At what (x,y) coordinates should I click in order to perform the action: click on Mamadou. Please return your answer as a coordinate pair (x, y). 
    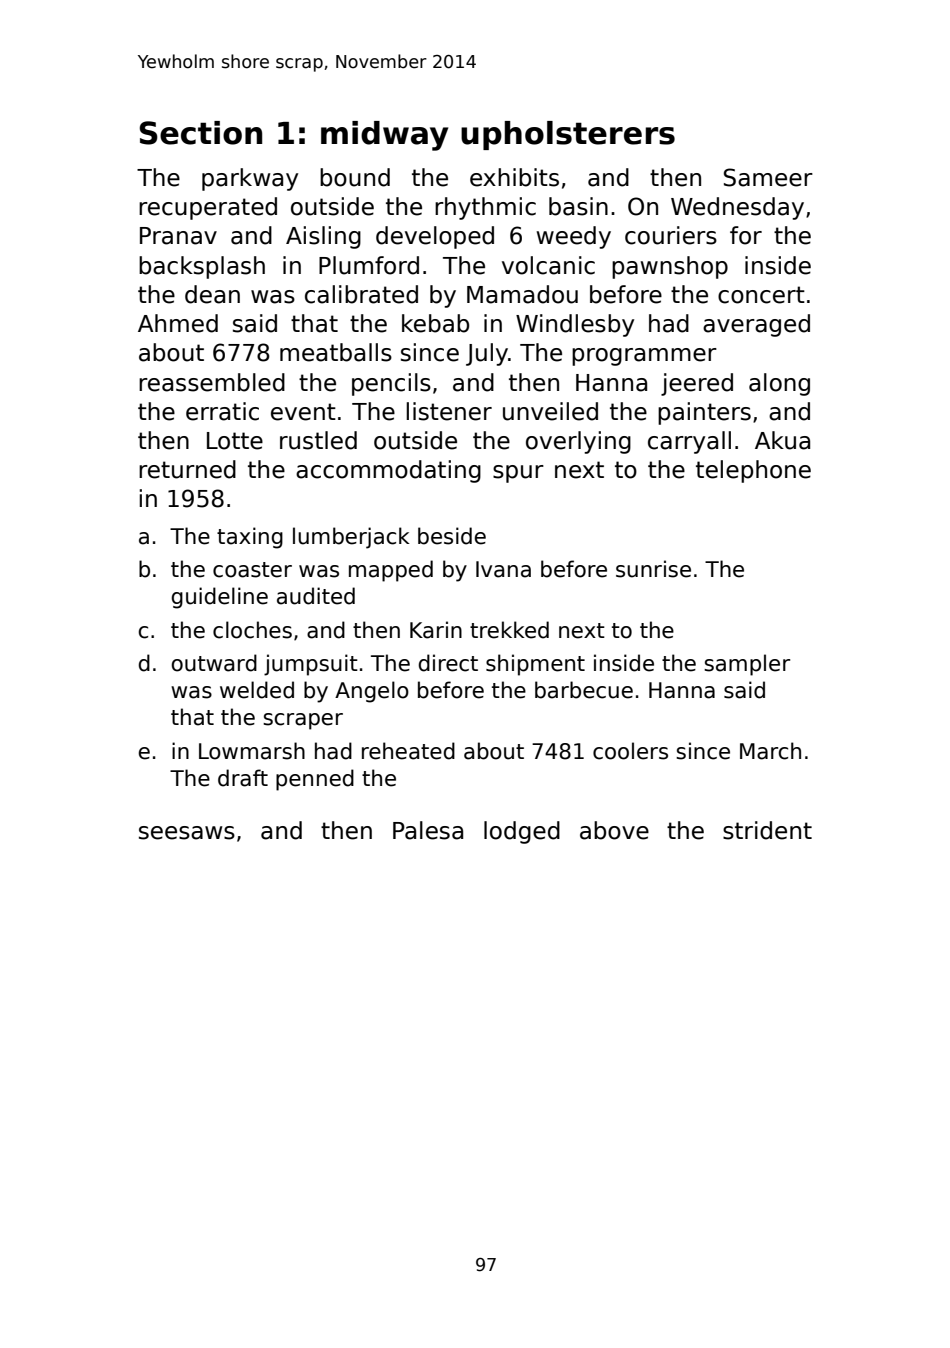
    Looking at the image, I should click on (522, 294).
